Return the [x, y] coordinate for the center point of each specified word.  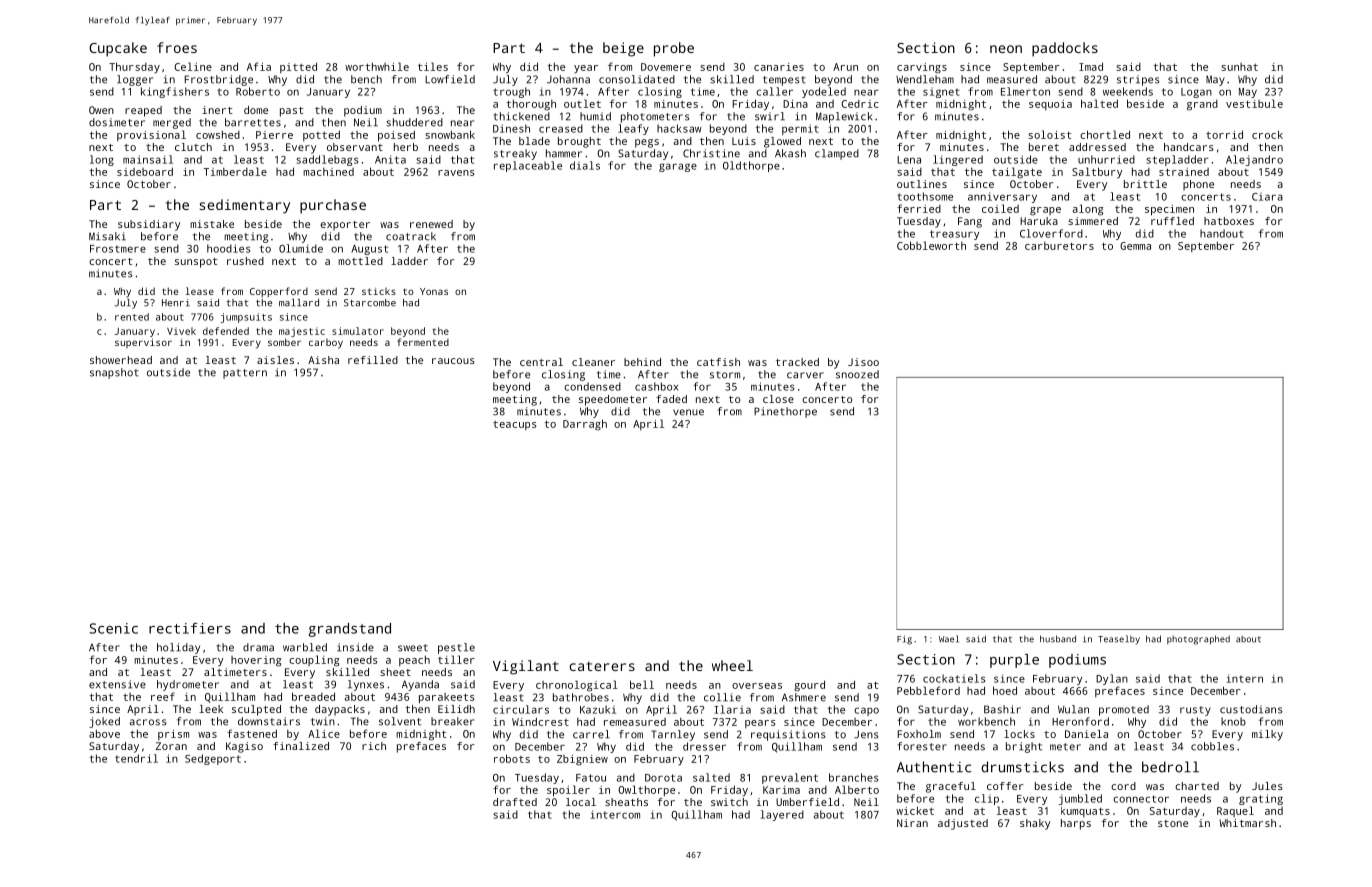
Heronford [1080, 721]
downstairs [269, 721]
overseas [757, 686]
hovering [256, 661]
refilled [373, 360]
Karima [781, 790]
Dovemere [666, 67]
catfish [718, 362]
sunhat [1239, 67]
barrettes [253, 122]
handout [1222, 233]
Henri [176, 303]
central [541, 362]
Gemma [1135, 246]
